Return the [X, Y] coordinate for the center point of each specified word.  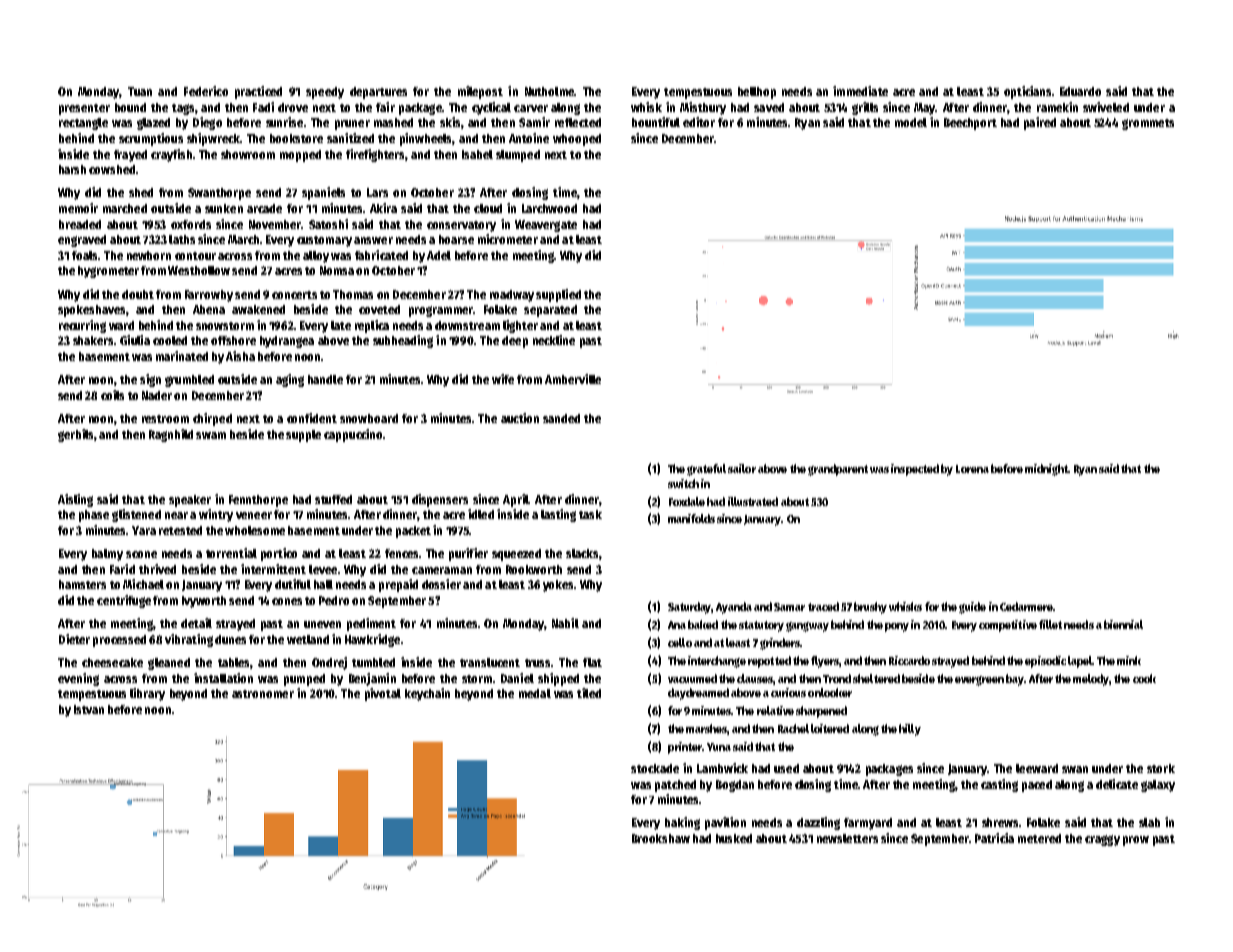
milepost [480, 92]
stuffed [333, 499]
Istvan [89, 709]
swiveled [1106, 107]
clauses [755, 679]
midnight [1046, 470]
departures [378, 93]
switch [683, 483]
